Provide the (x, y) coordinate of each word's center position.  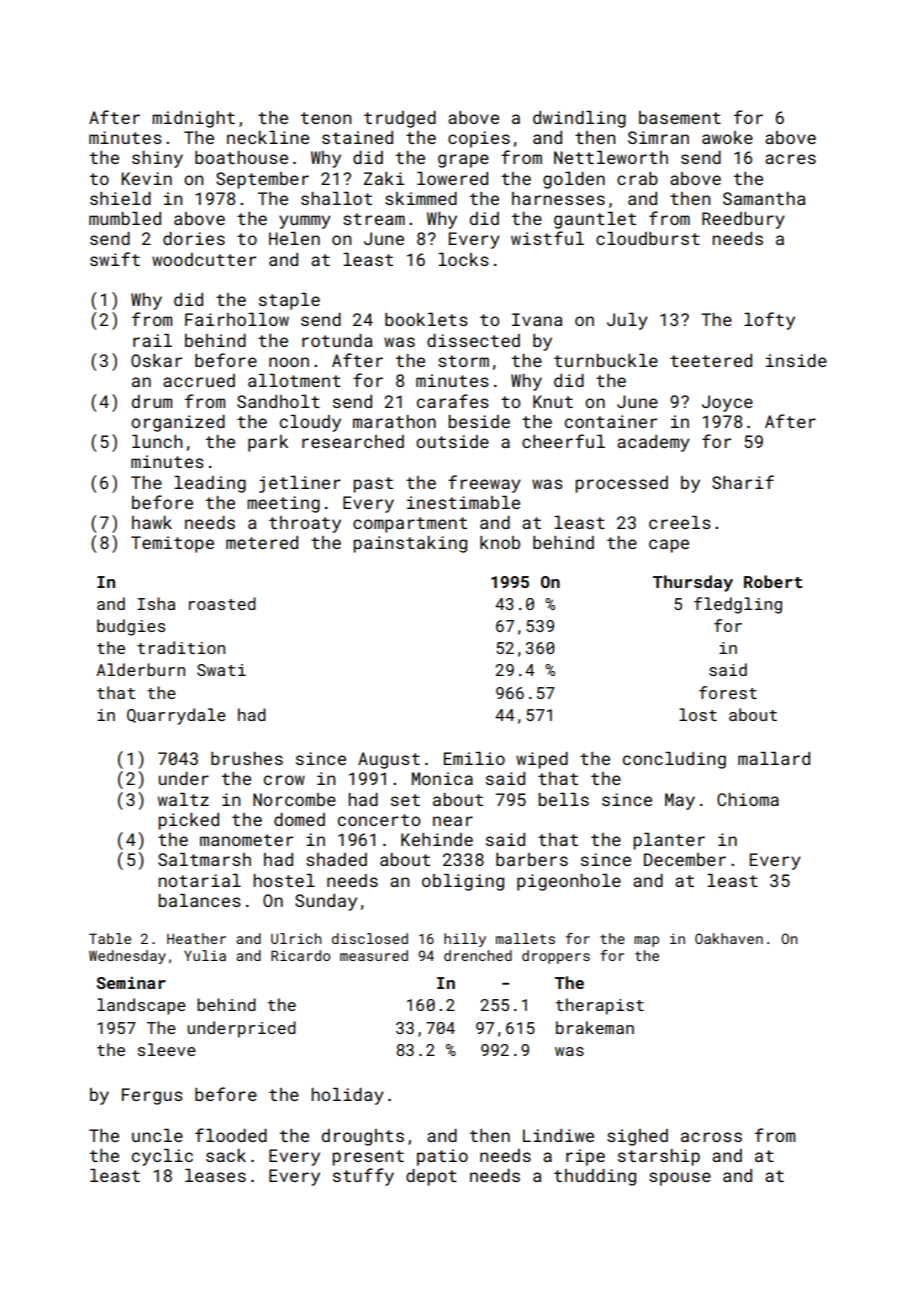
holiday (347, 1096)
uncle (157, 1135)
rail (152, 340)
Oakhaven (729, 938)
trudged (400, 119)
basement (680, 117)
